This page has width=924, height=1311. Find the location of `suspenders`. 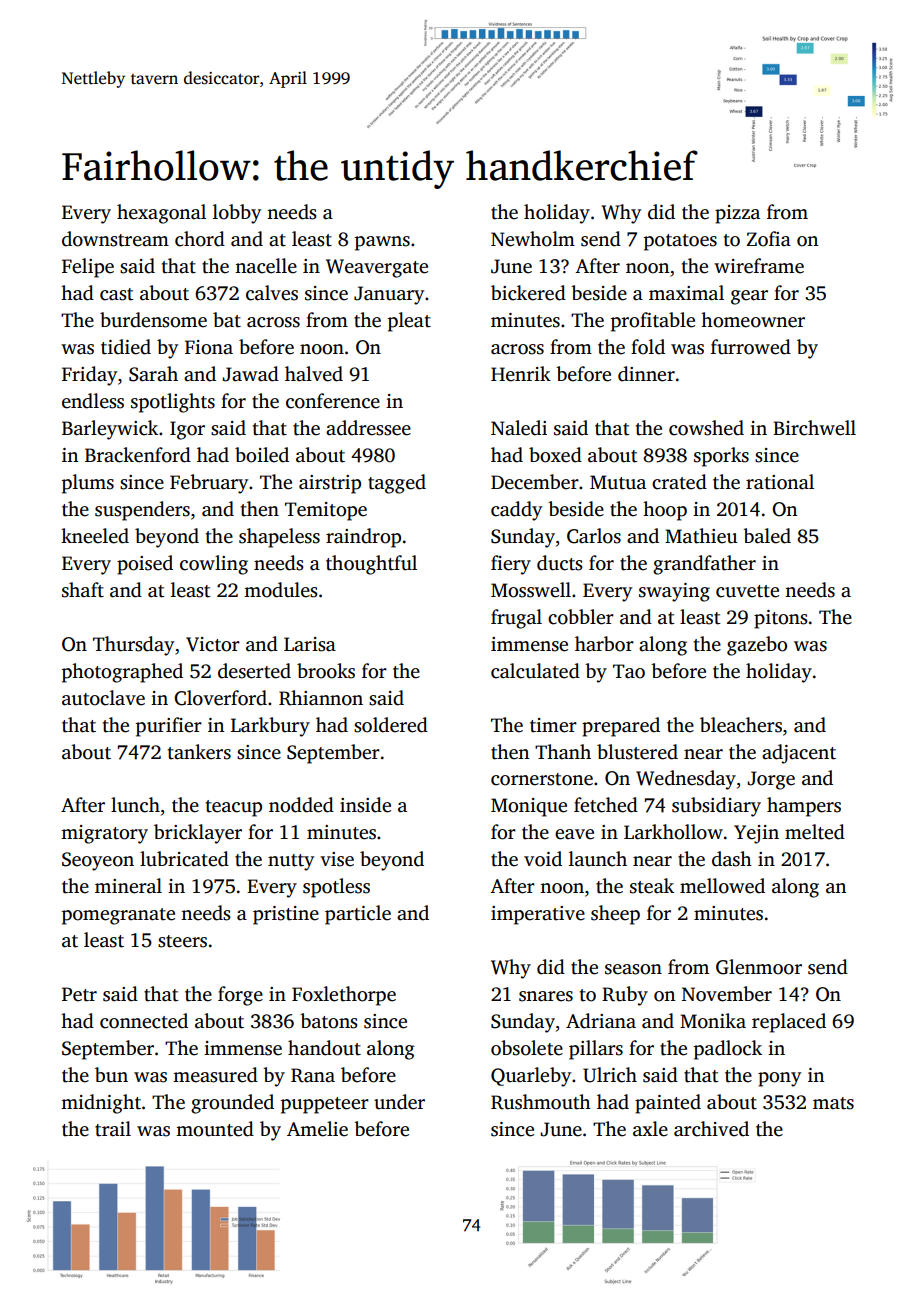

suspenders is located at coordinates (142, 511).
